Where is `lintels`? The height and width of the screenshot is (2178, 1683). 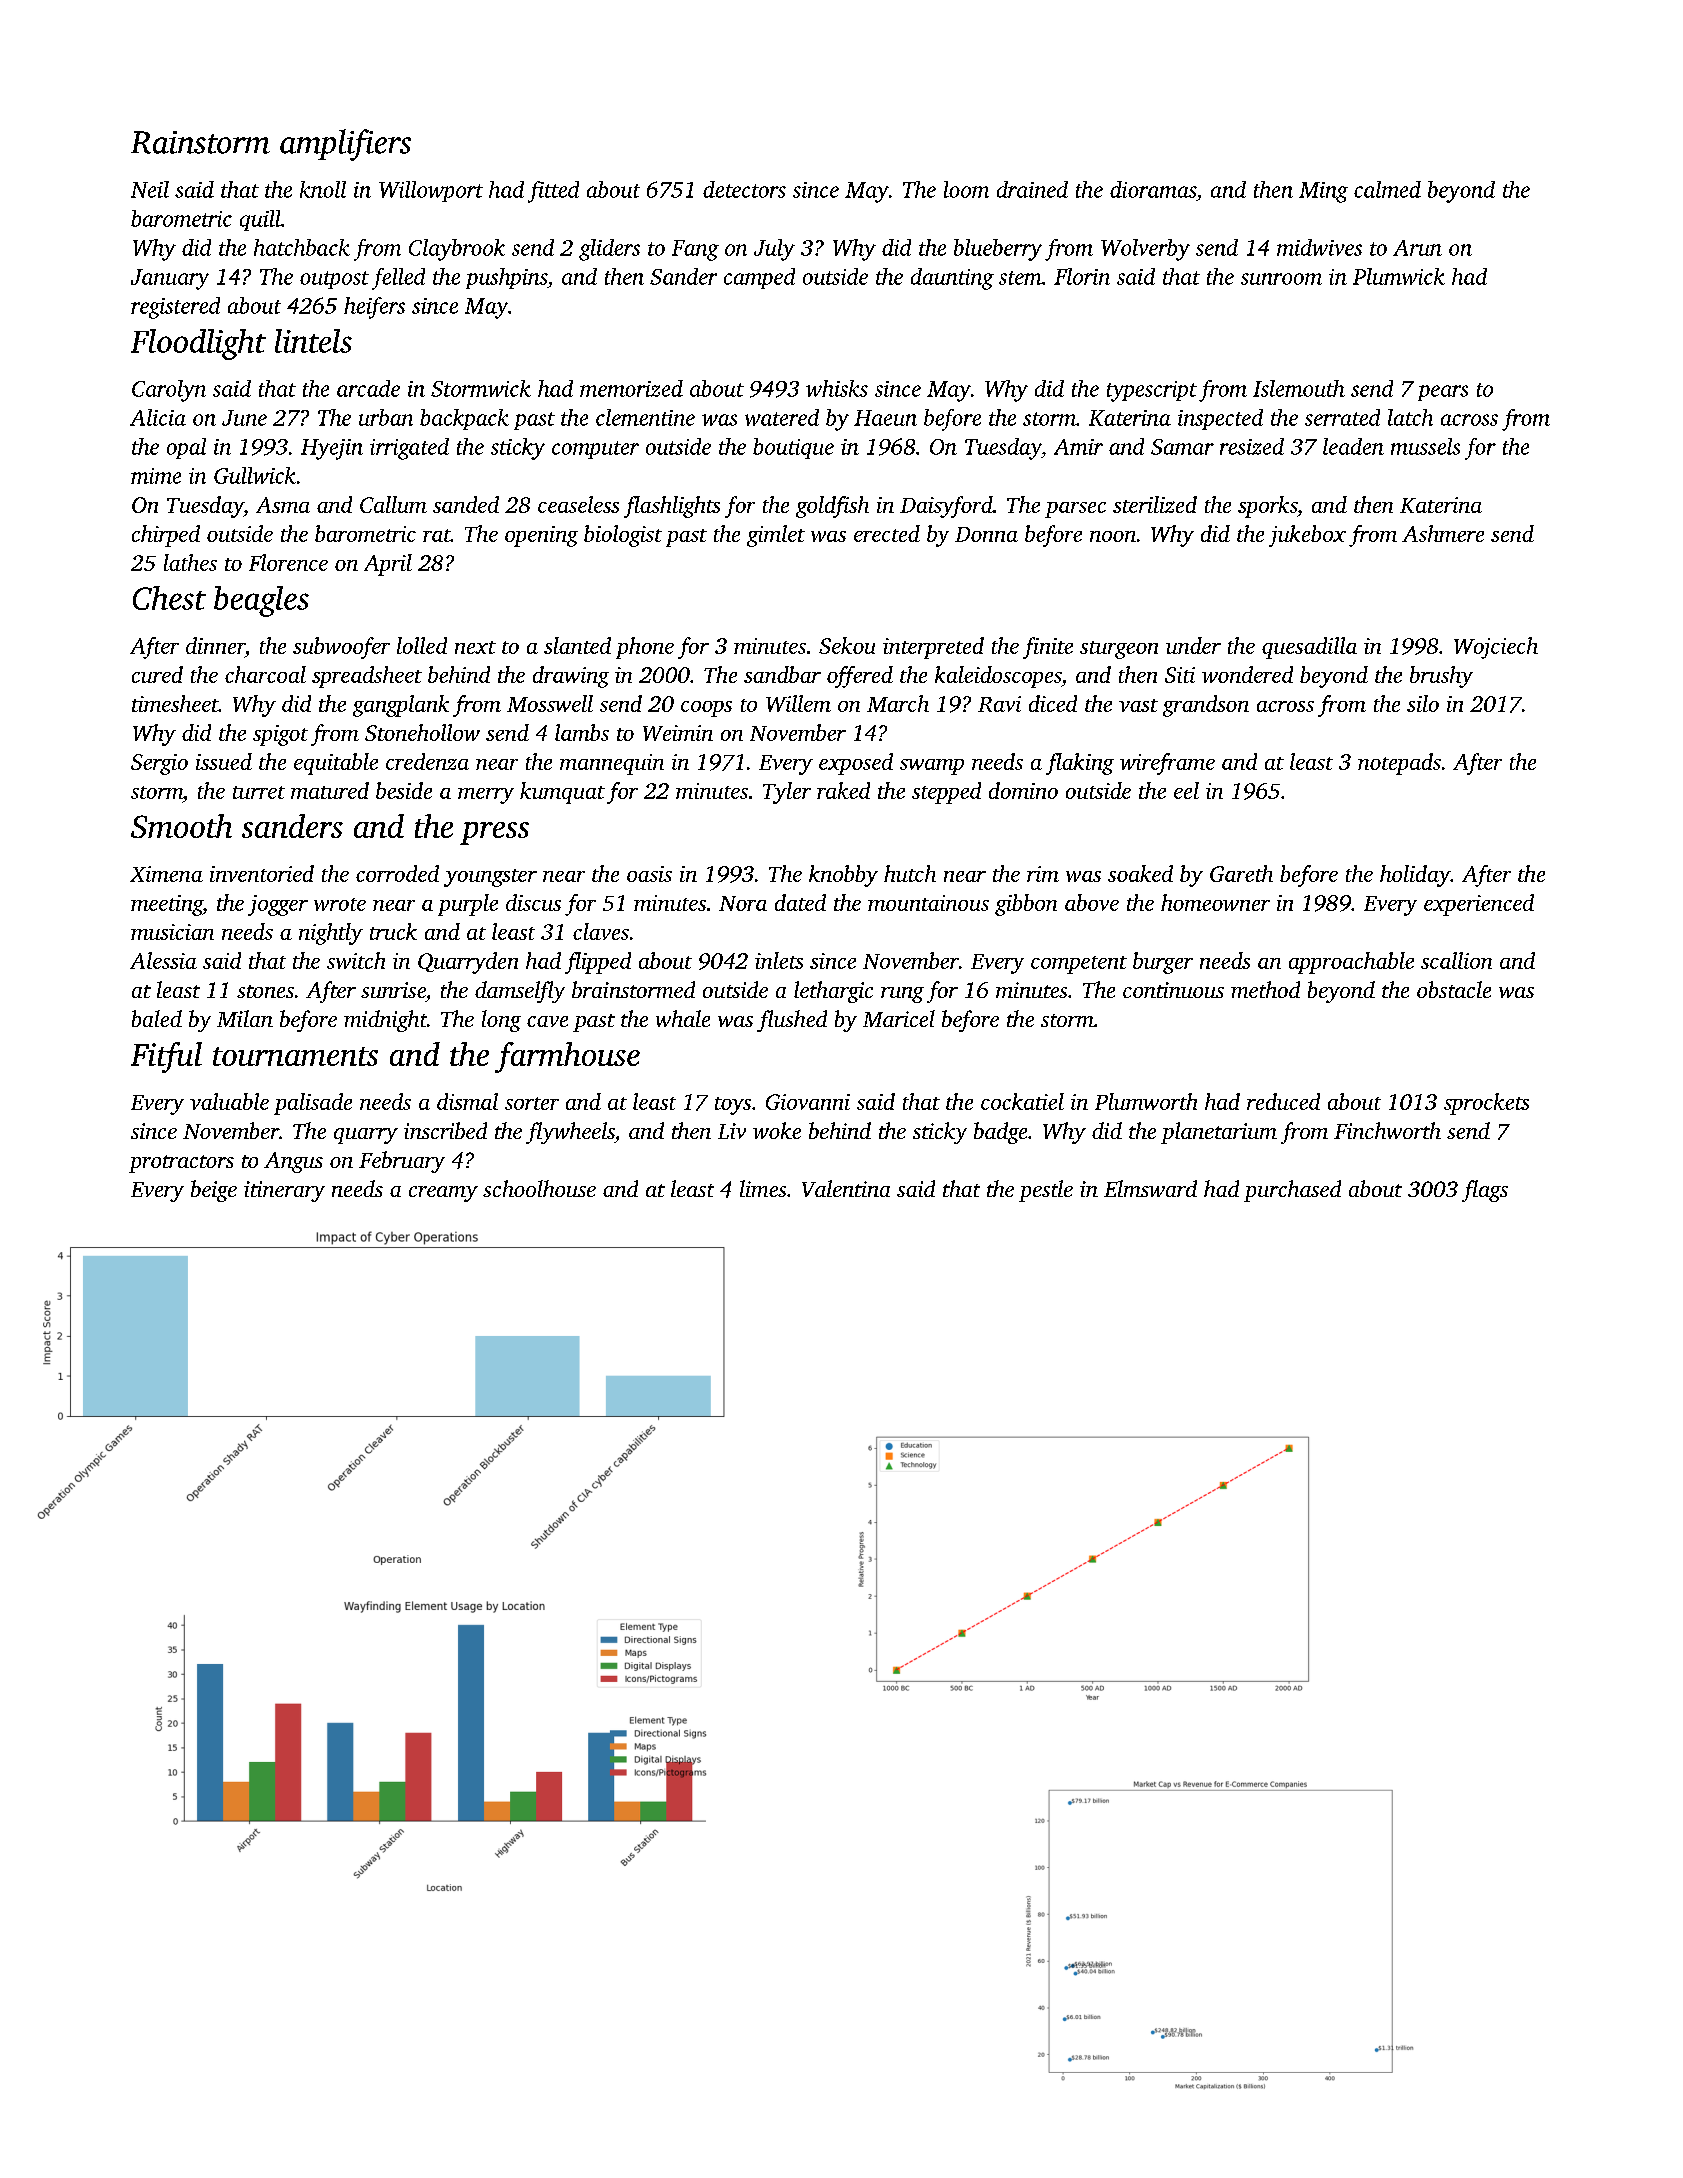
lintels is located at coordinates (313, 341).
